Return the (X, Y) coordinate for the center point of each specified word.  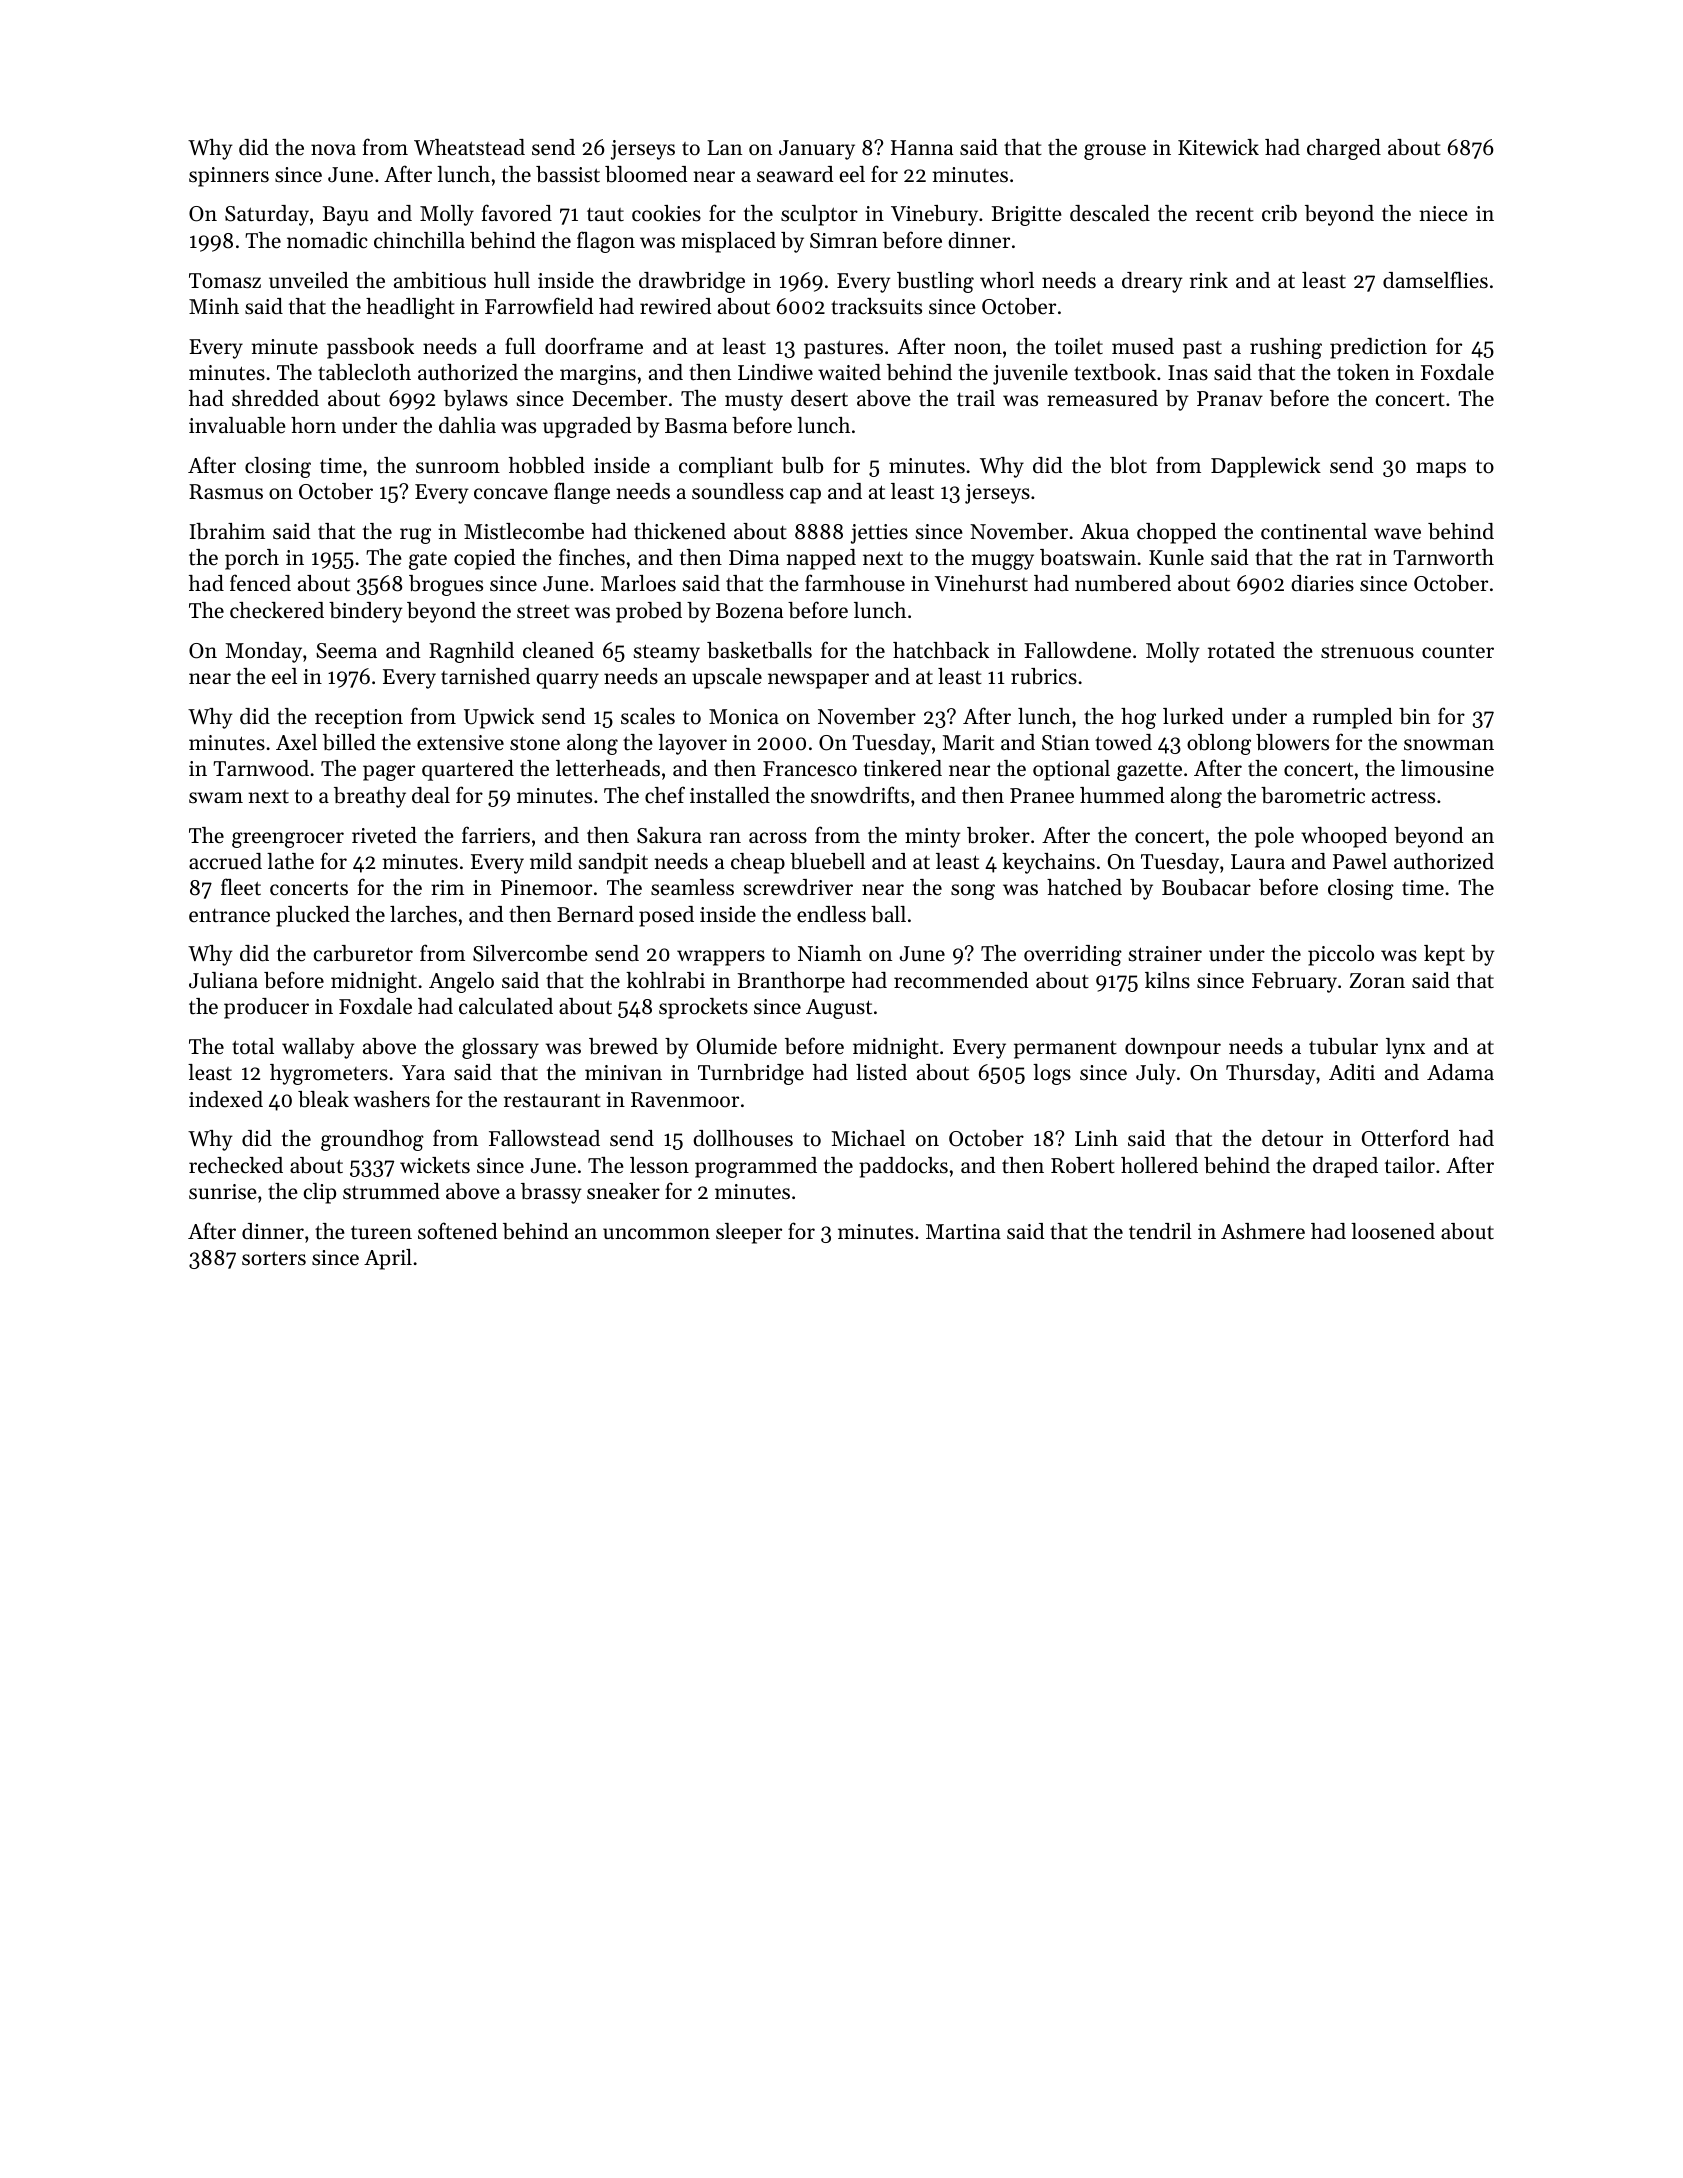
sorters (274, 1258)
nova (333, 149)
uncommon (656, 1234)
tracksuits (876, 306)
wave (1397, 534)
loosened (1393, 1231)
